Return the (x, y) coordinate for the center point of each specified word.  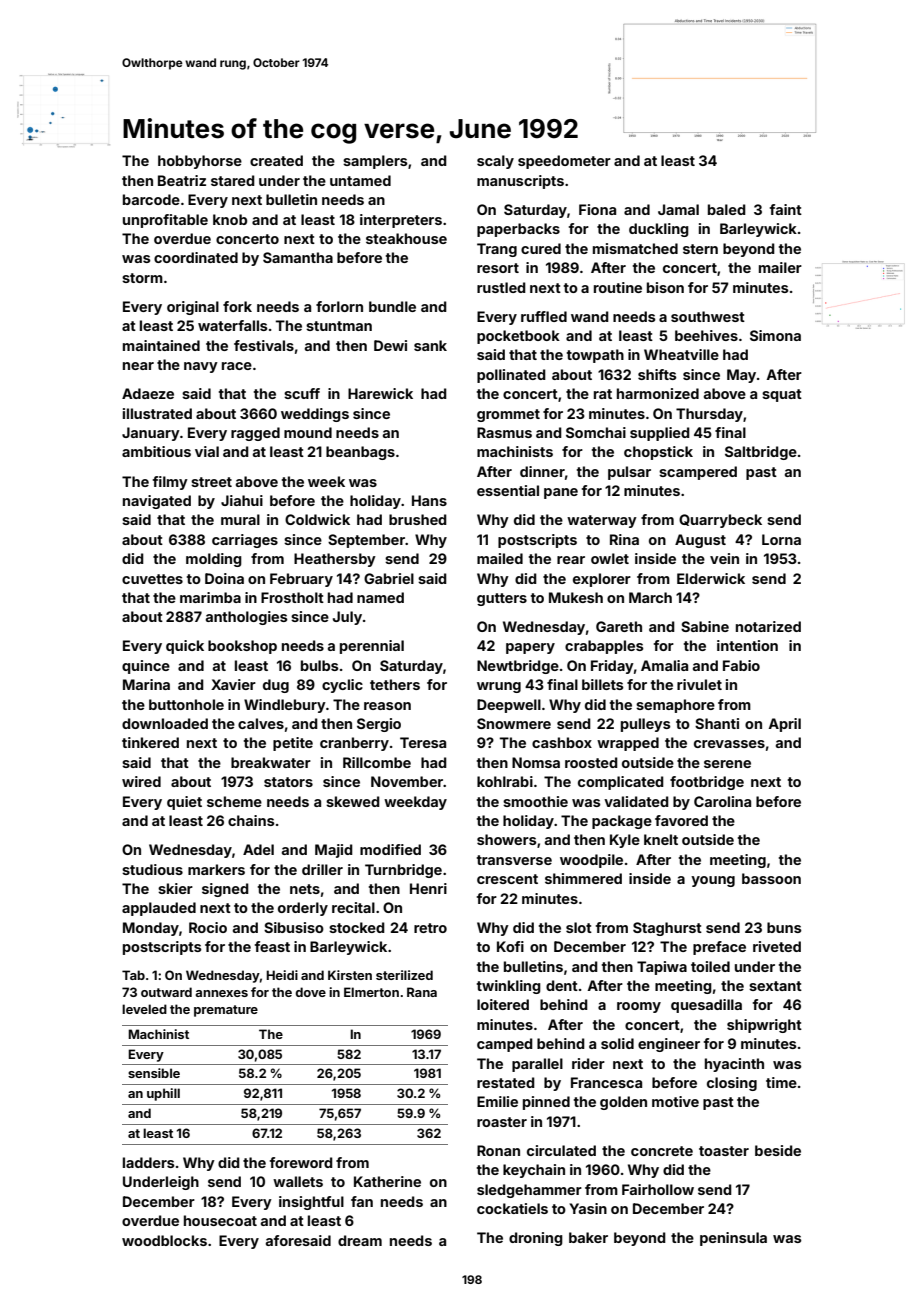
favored (681, 820)
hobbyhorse (200, 162)
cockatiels (512, 1208)
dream (360, 1240)
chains (251, 820)
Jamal (678, 209)
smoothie (535, 801)
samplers (375, 162)
